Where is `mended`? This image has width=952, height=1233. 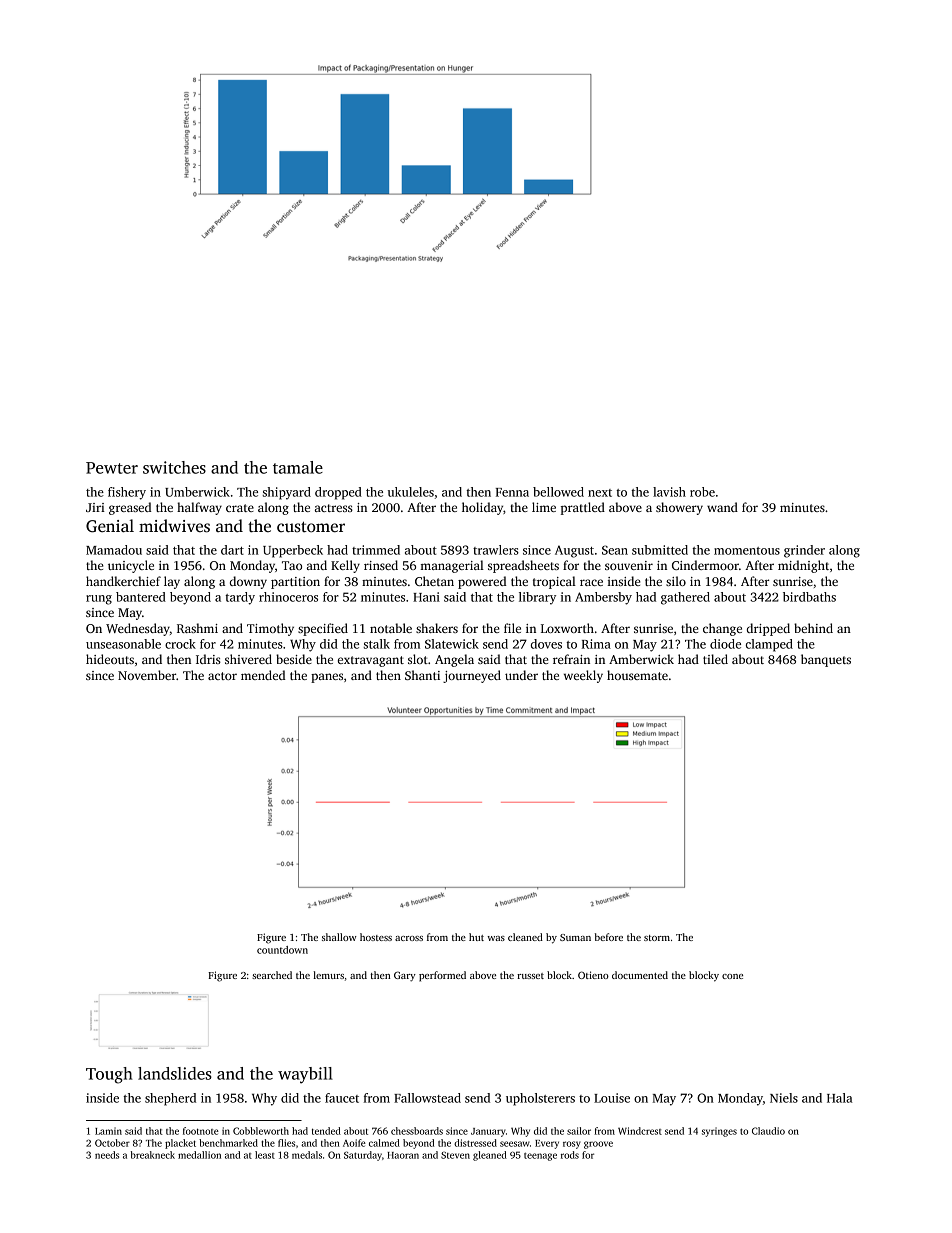 mended is located at coordinates (263, 675).
